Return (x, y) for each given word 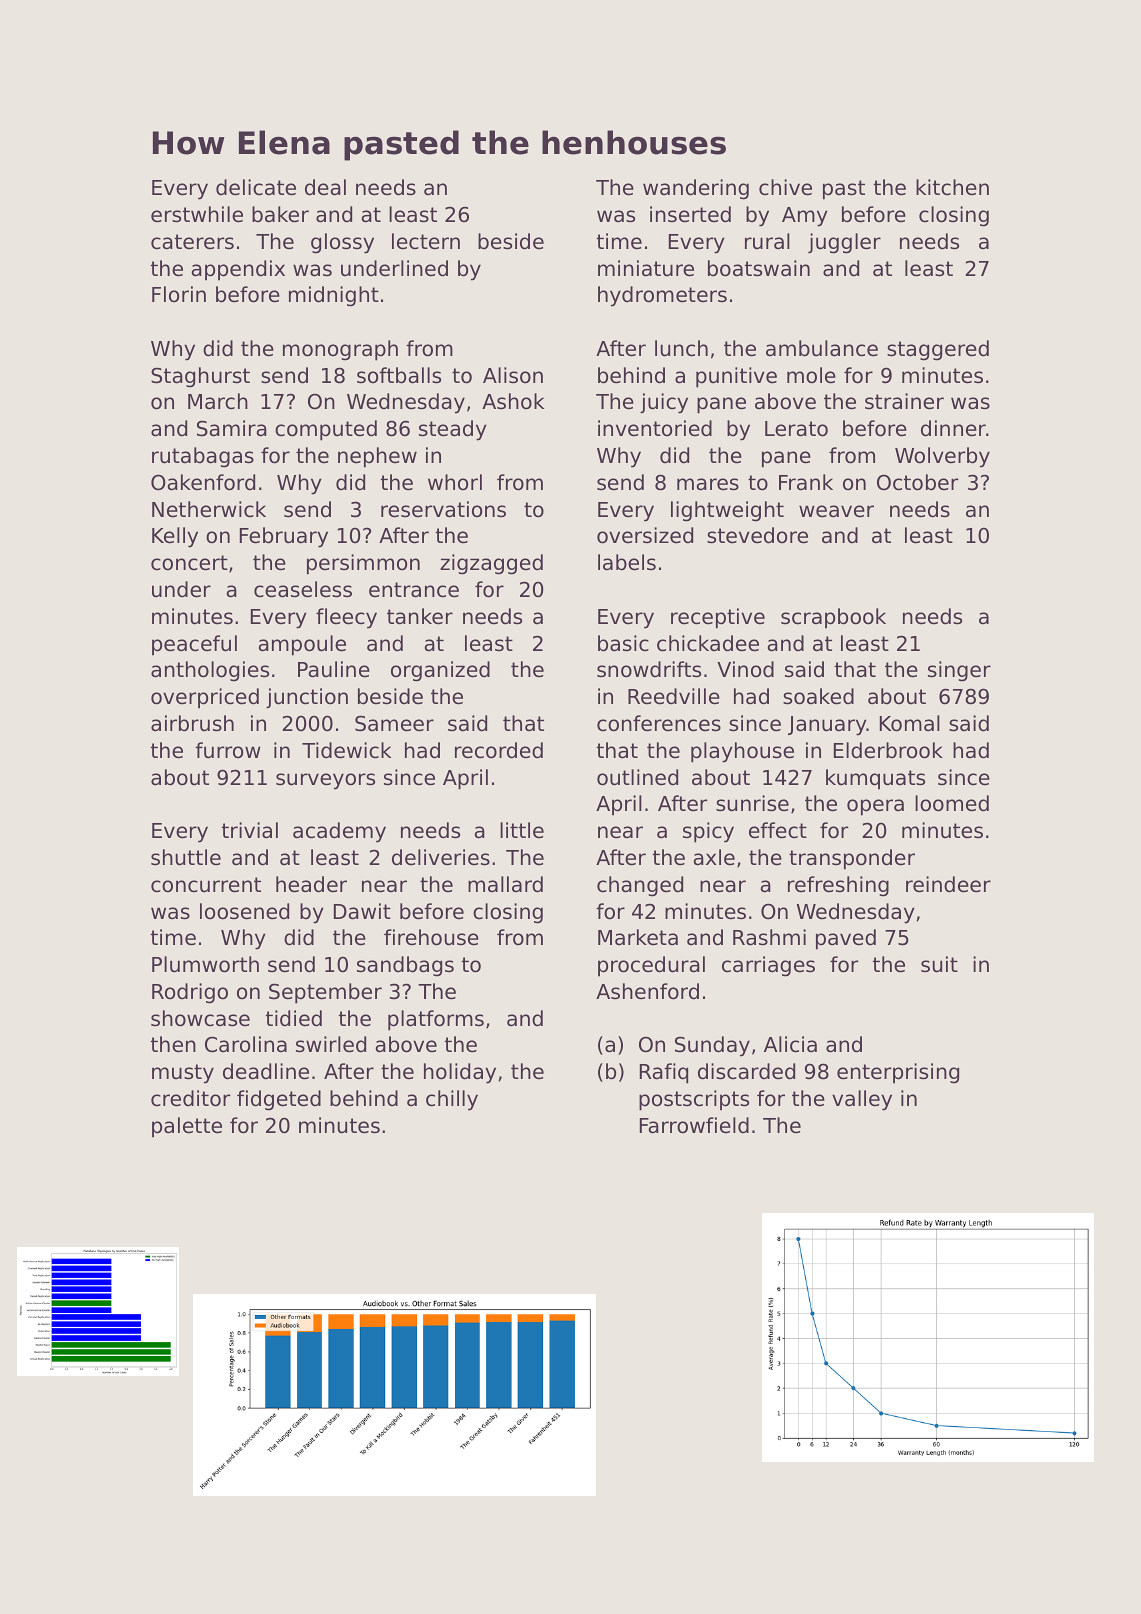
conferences (659, 723)
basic (623, 643)
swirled (331, 1044)
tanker (420, 616)
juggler (844, 243)
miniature (646, 268)
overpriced (205, 698)
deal (325, 187)
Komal (910, 723)
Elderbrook (888, 750)
